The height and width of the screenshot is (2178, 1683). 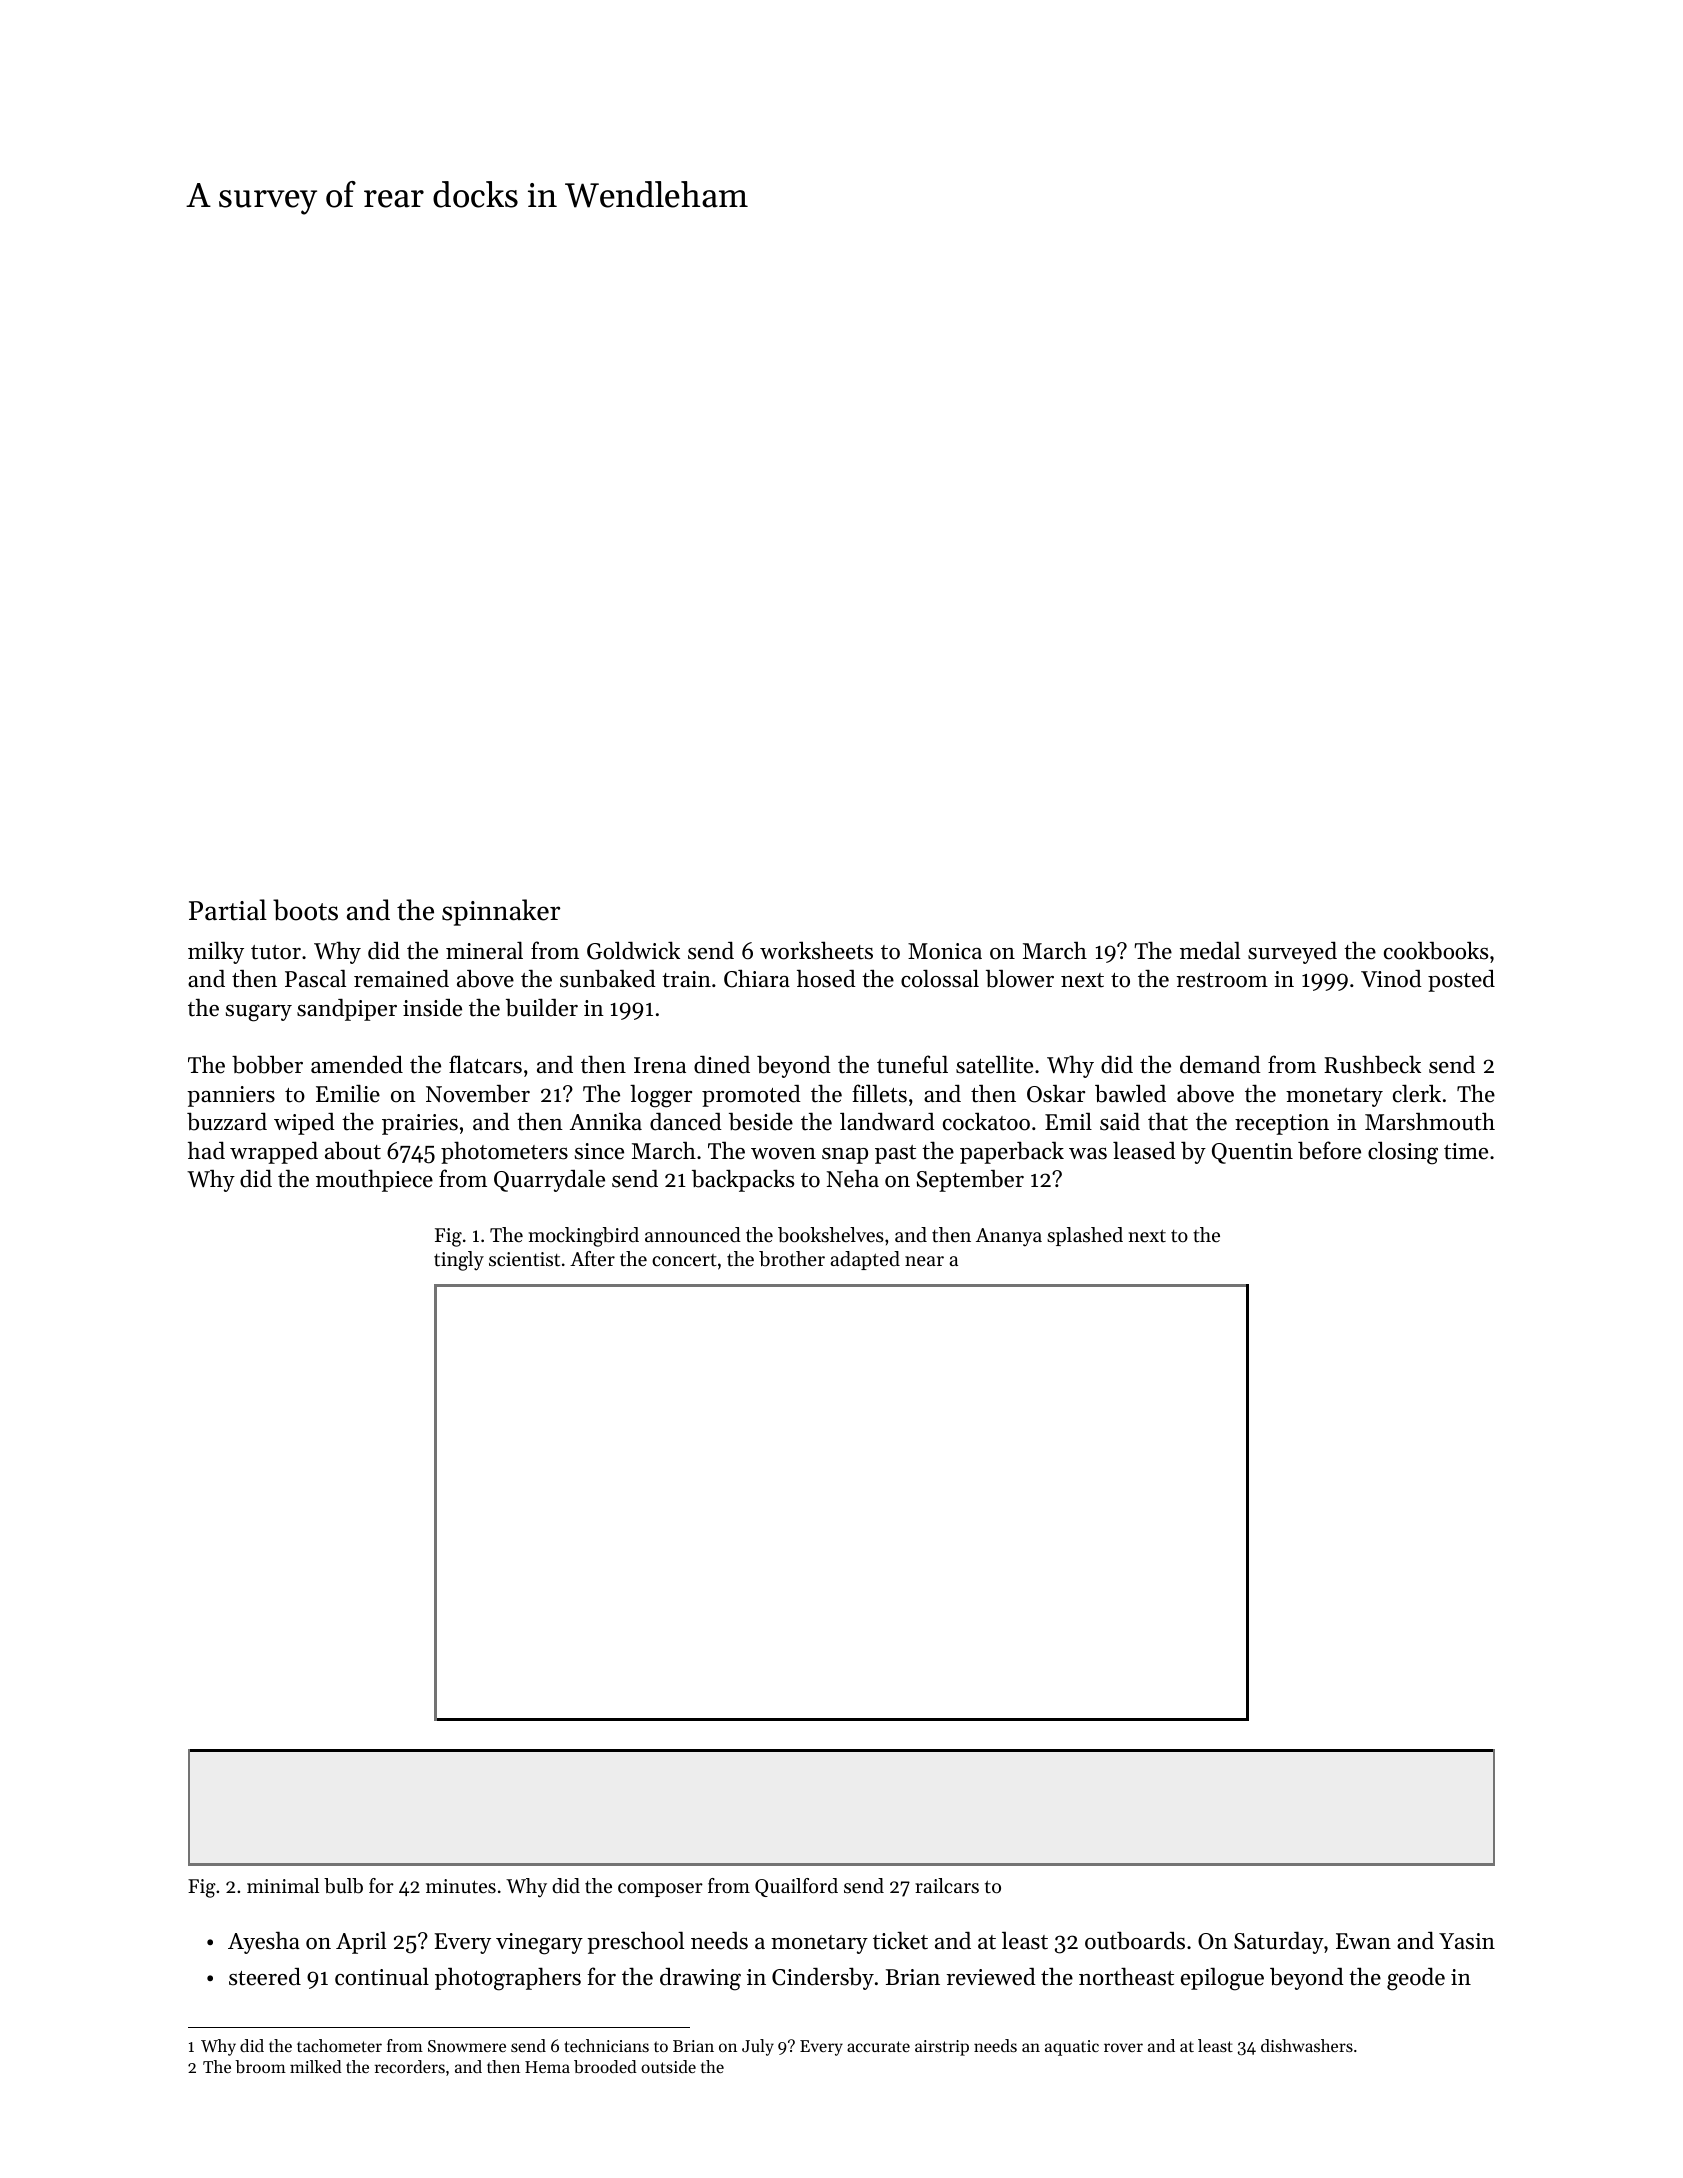 What do you see at coordinates (796, 1887) in the screenshot?
I see `Quailford` at bounding box center [796, 1887].
